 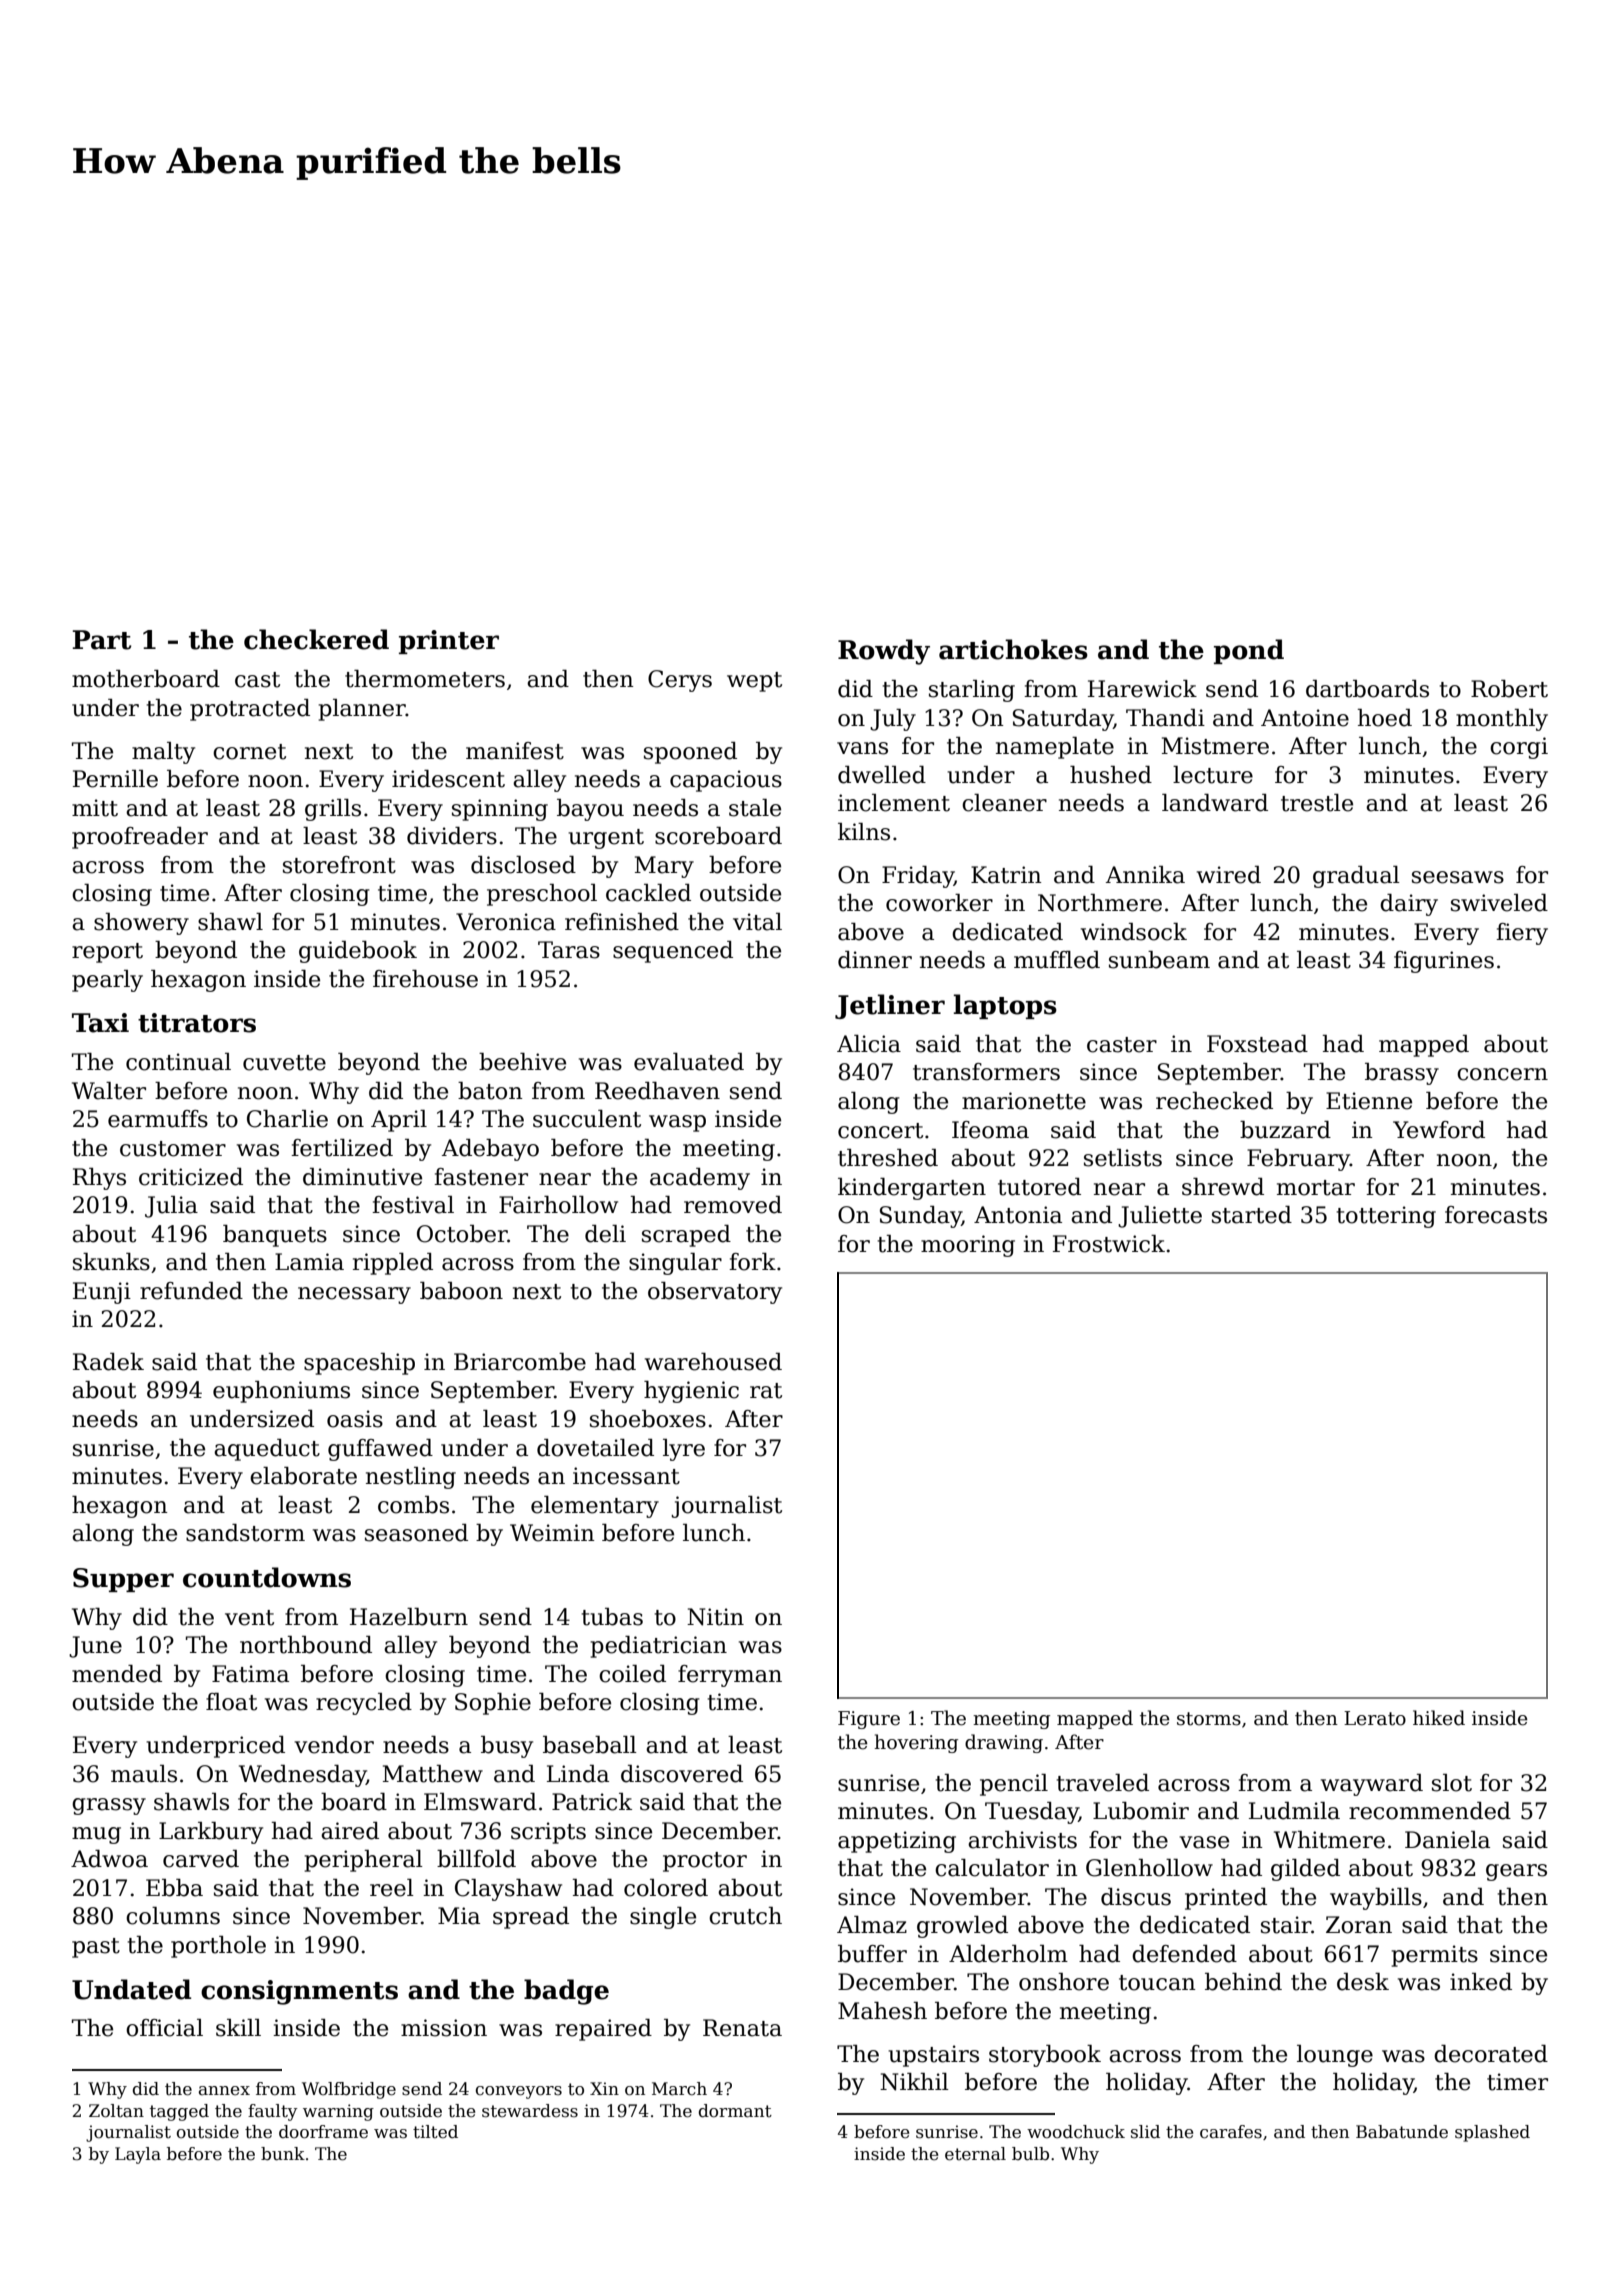 I want to click on Rhys, so click(x=99, y=1179).
